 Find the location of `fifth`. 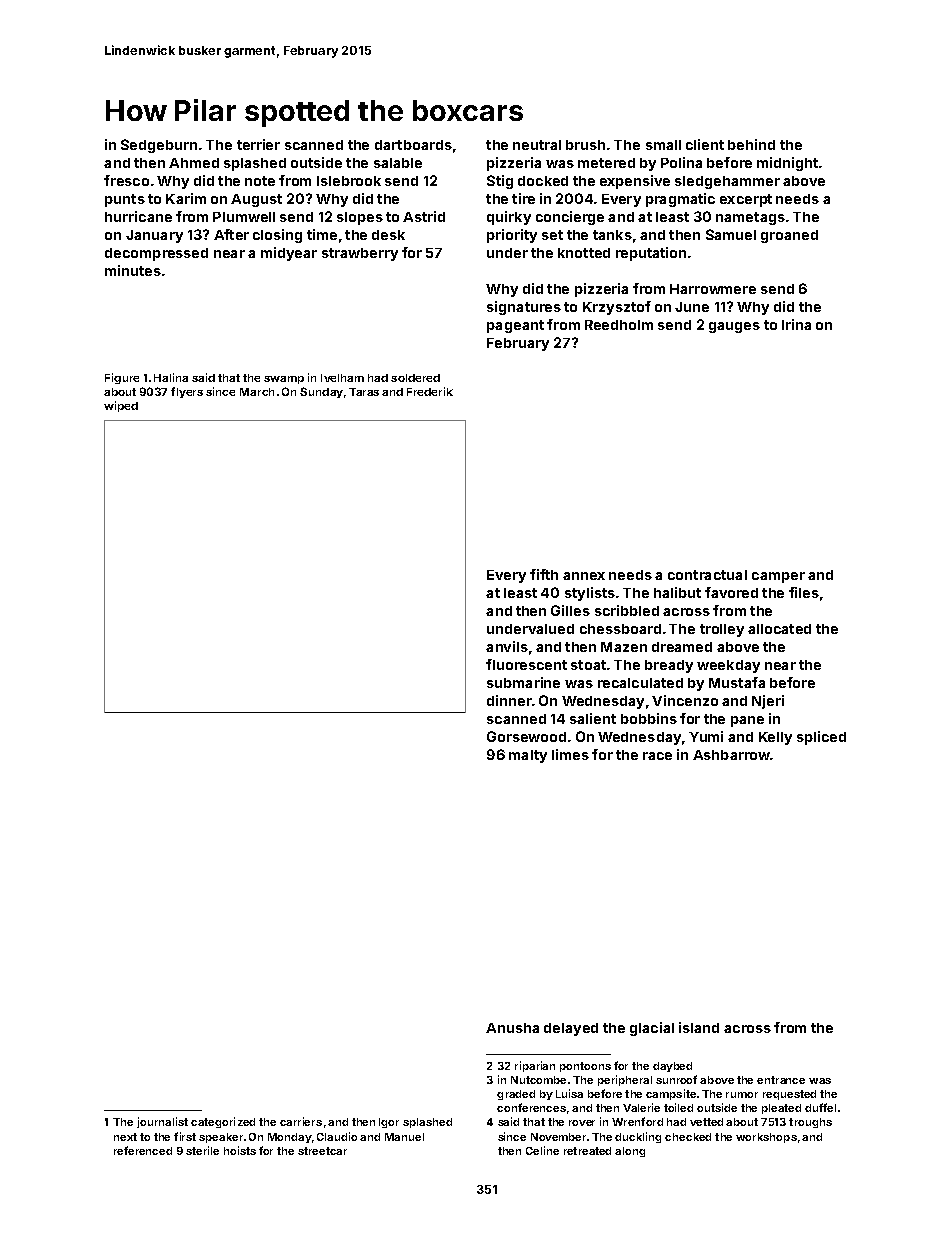

fifth is located at coordinates (544, 574).
